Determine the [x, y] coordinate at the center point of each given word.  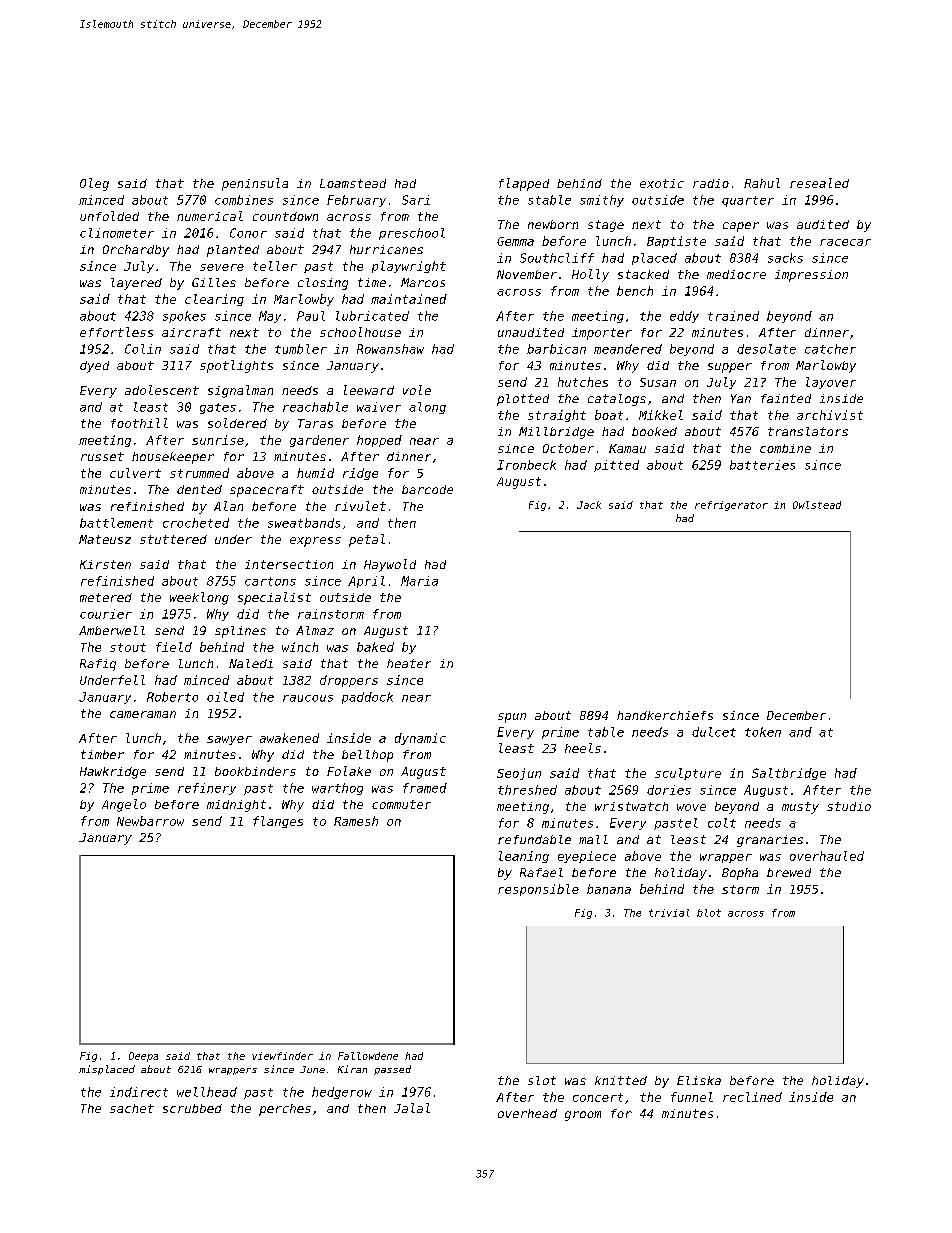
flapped [524, 184]
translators [808, 431]
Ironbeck [526, 465]
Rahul [762, 183]
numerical [210, 216]
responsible [538, 890]
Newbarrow [150, 821]
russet [102, 456]
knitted [621, 1080]
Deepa [143, 1057]
